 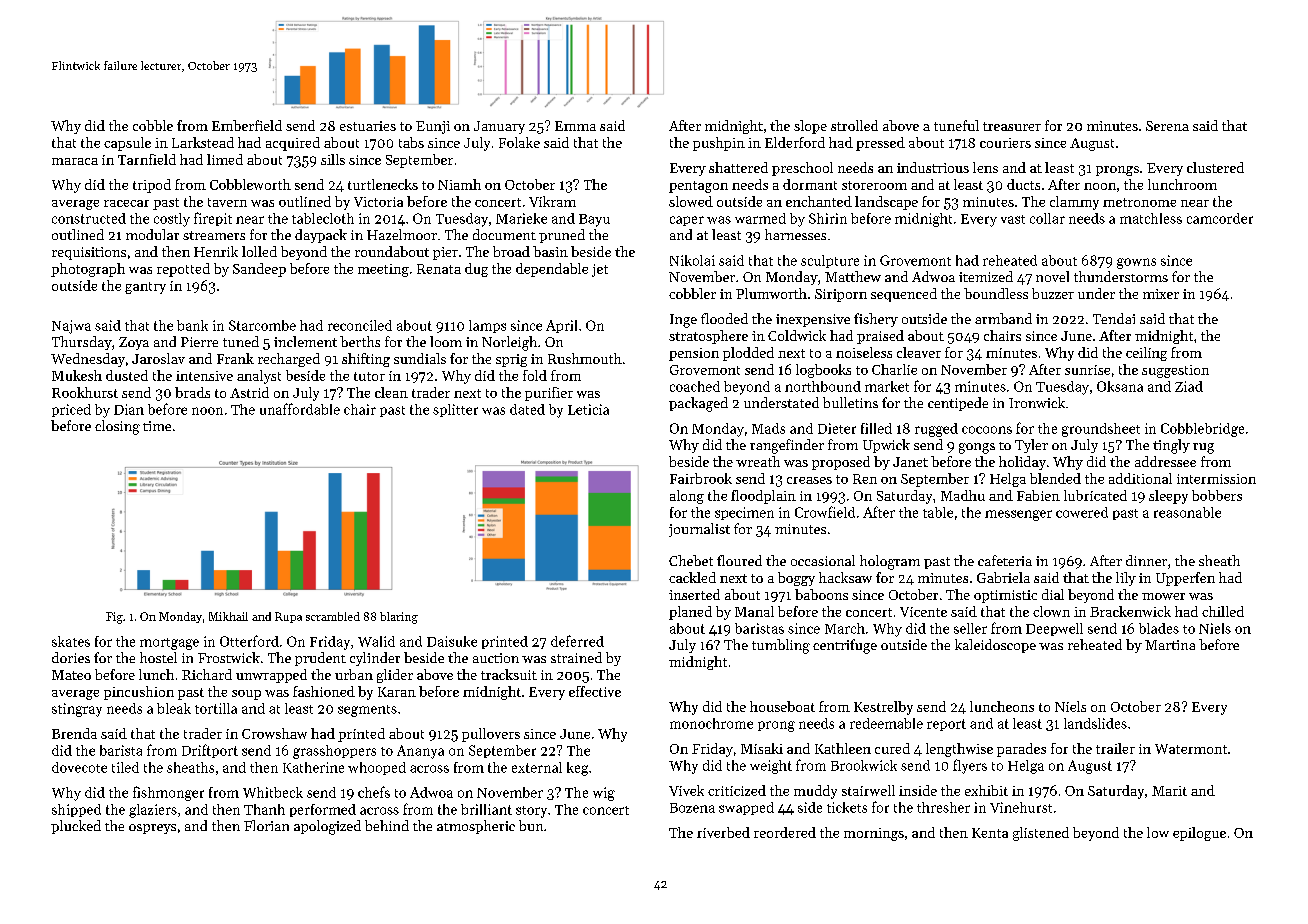 I want to click on creases, so click(x=809, y=480).
